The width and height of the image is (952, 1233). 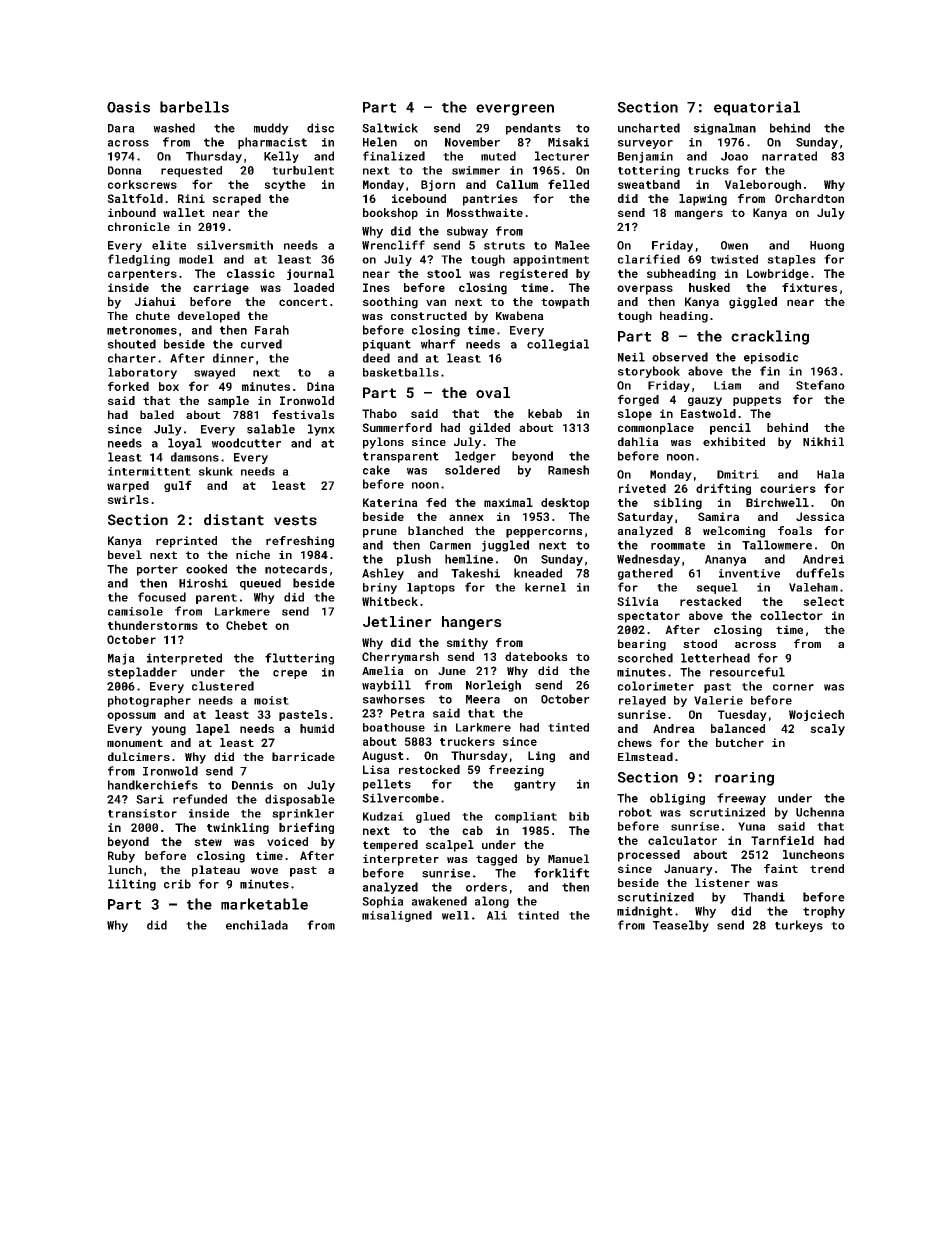 I want to click on equatorial, so click(x=757, y=108).
